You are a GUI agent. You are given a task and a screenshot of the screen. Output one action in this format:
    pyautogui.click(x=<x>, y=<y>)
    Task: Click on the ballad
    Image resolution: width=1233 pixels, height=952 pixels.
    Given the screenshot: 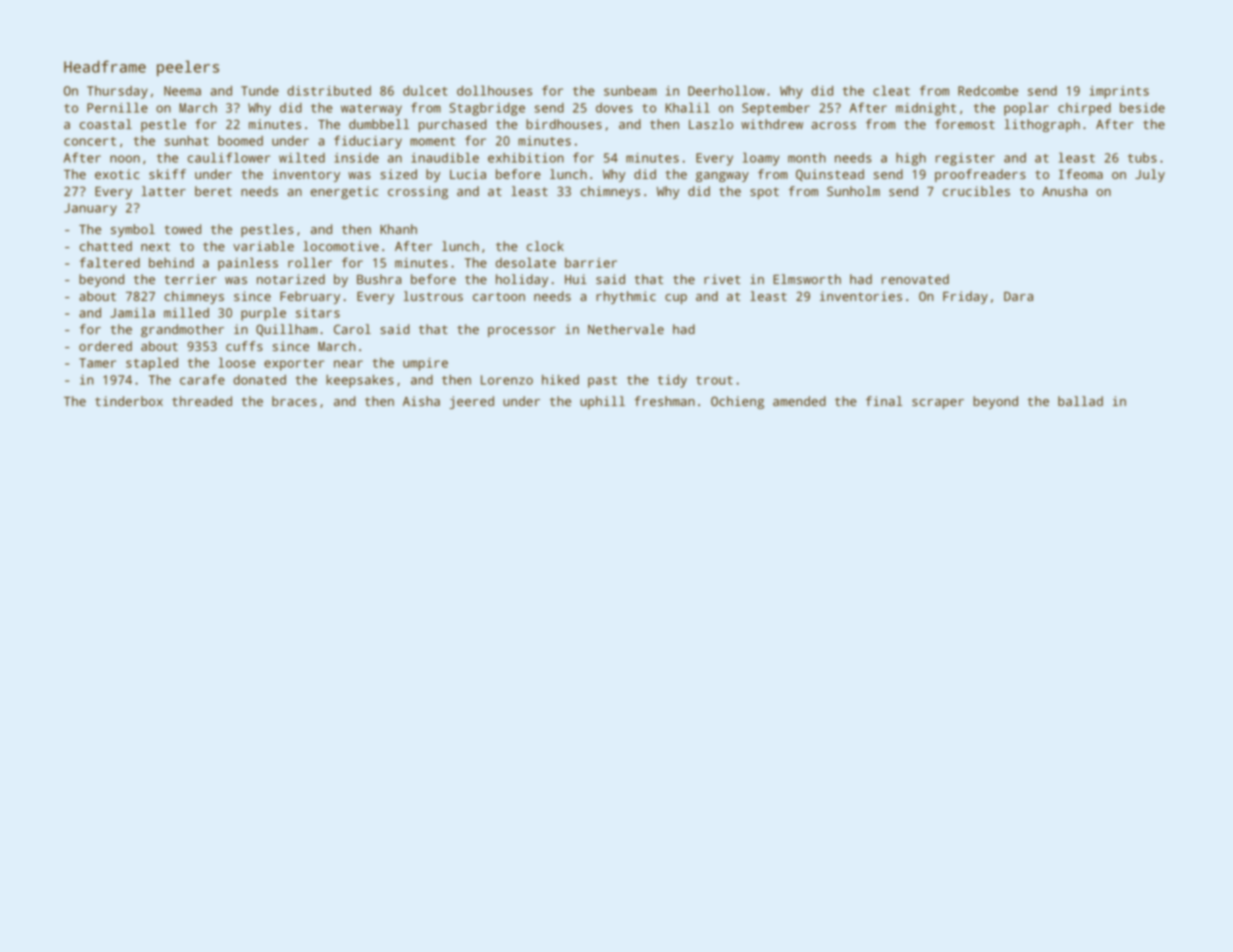 What is the action you would take?
    pyautogui.click(x=1080, y=401)
